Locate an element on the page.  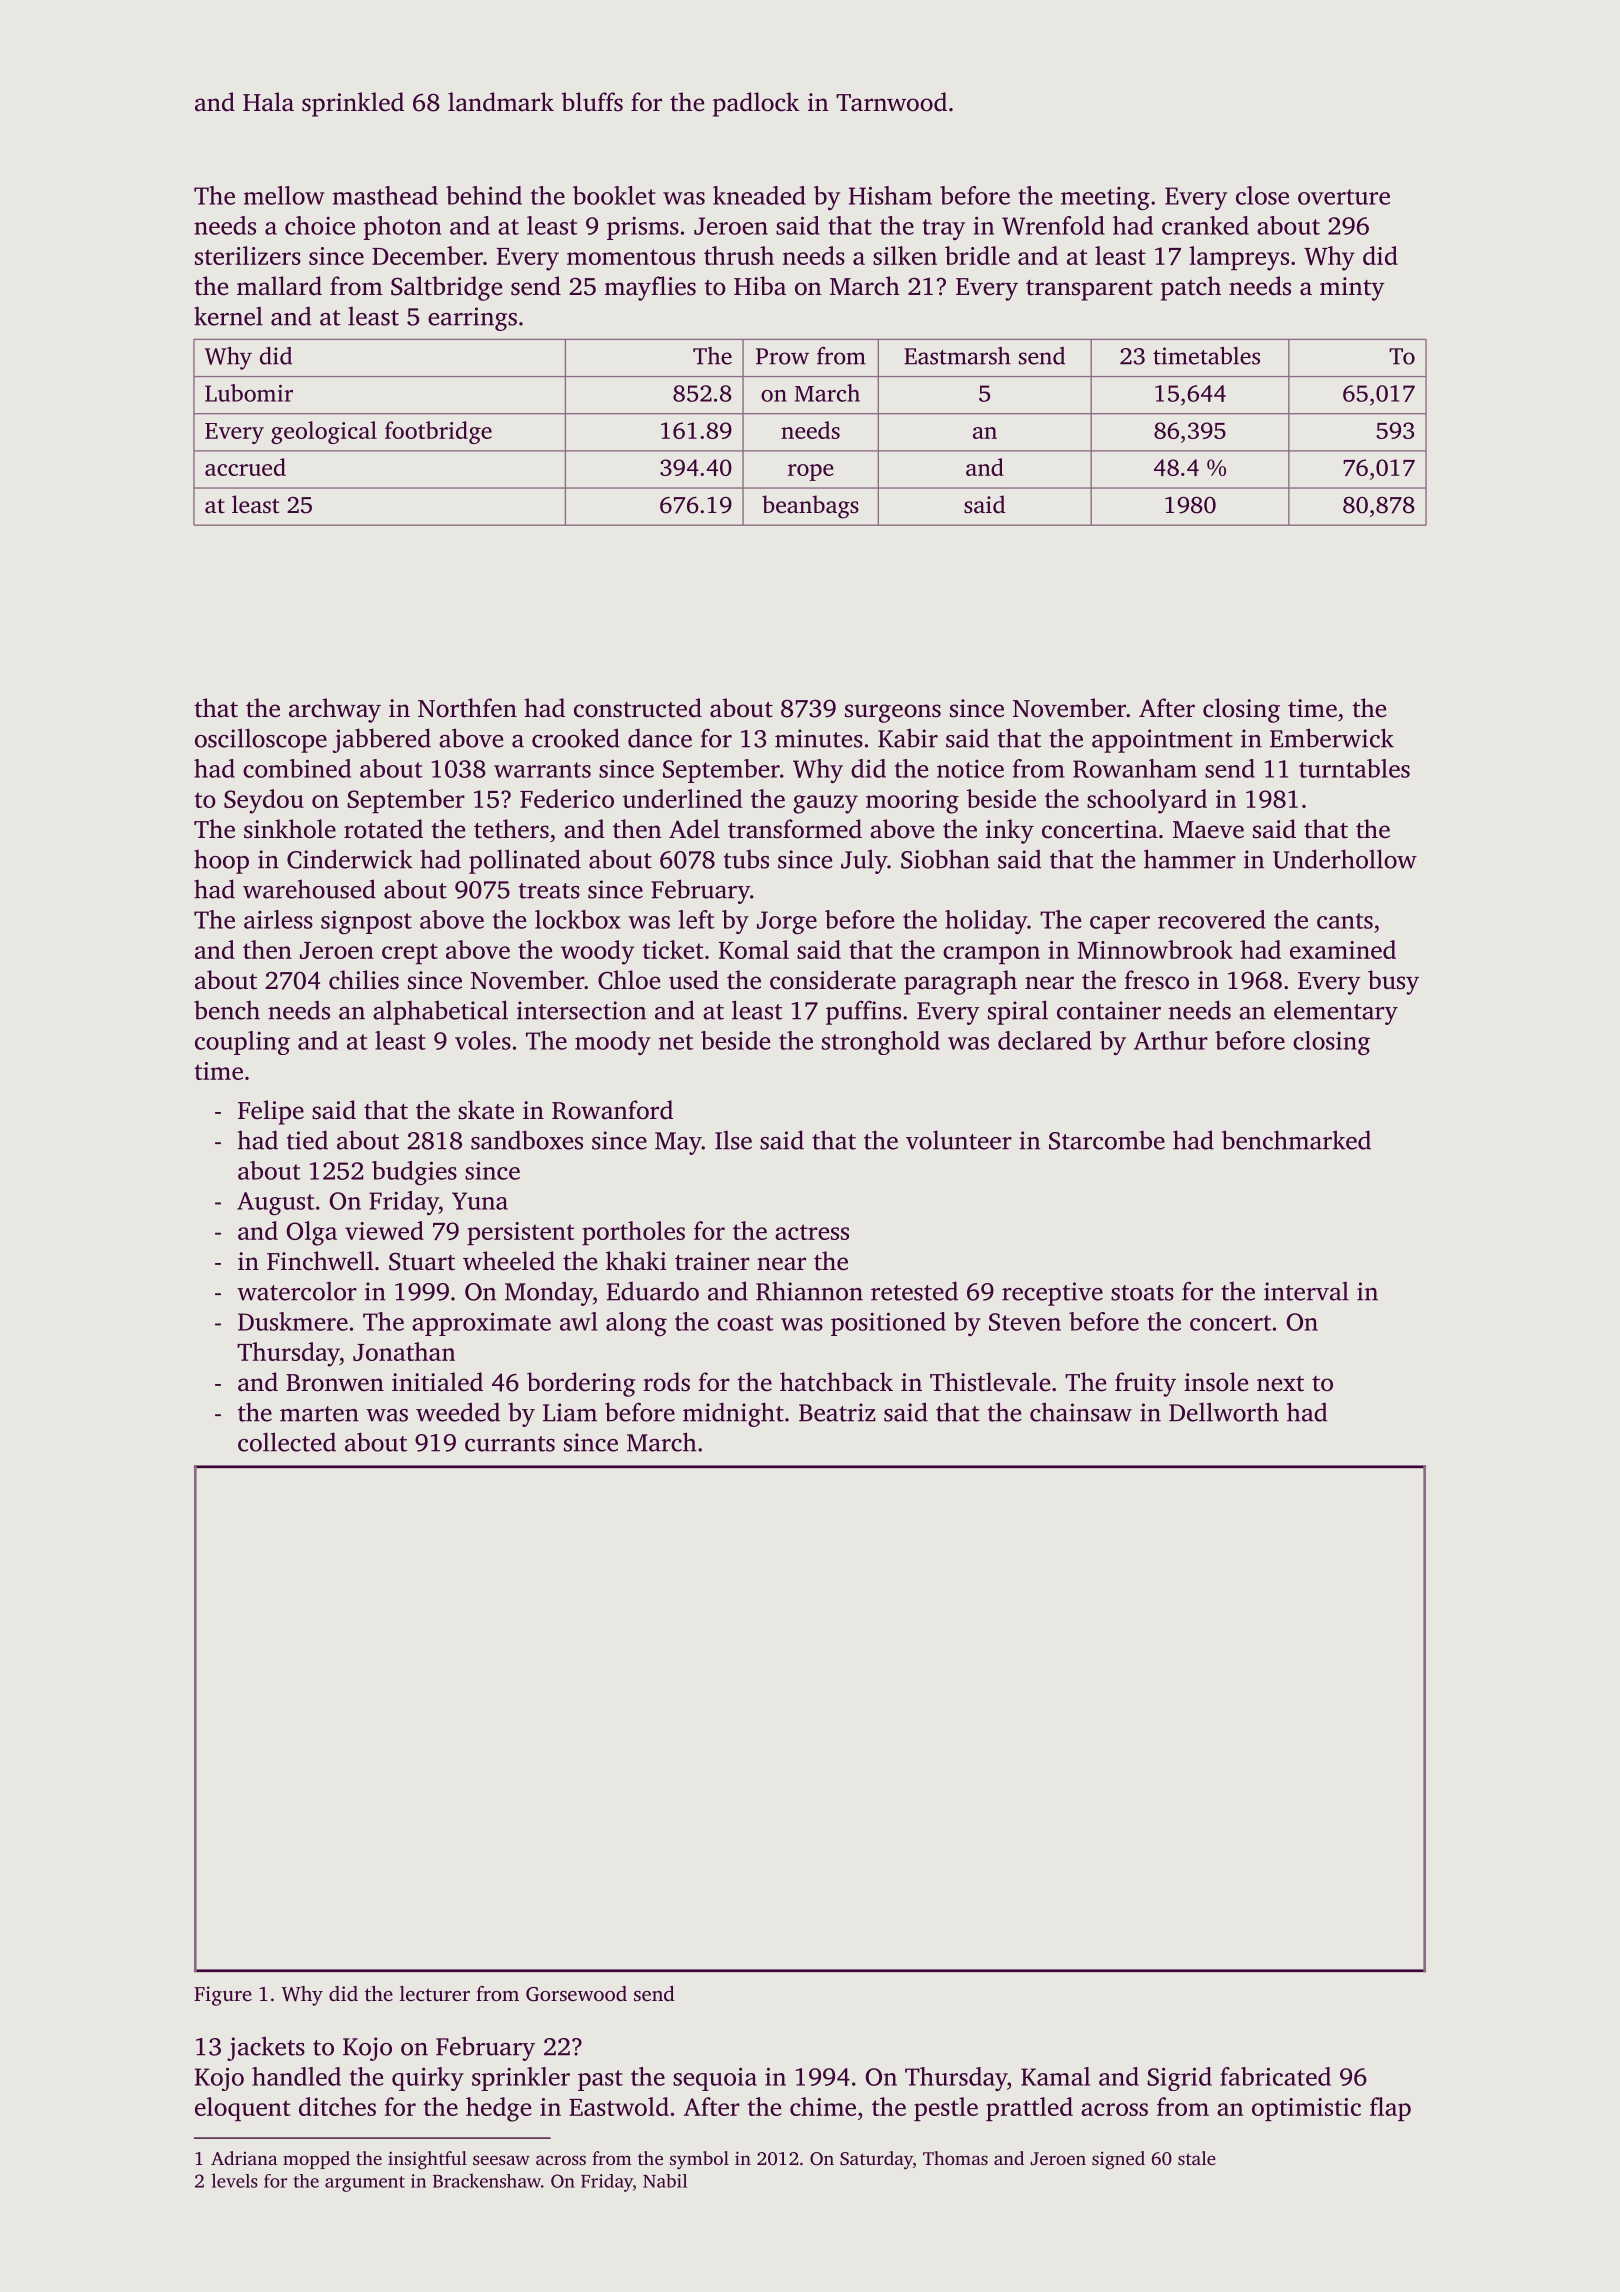
lampreys is located at coordinates (1239, 258).
